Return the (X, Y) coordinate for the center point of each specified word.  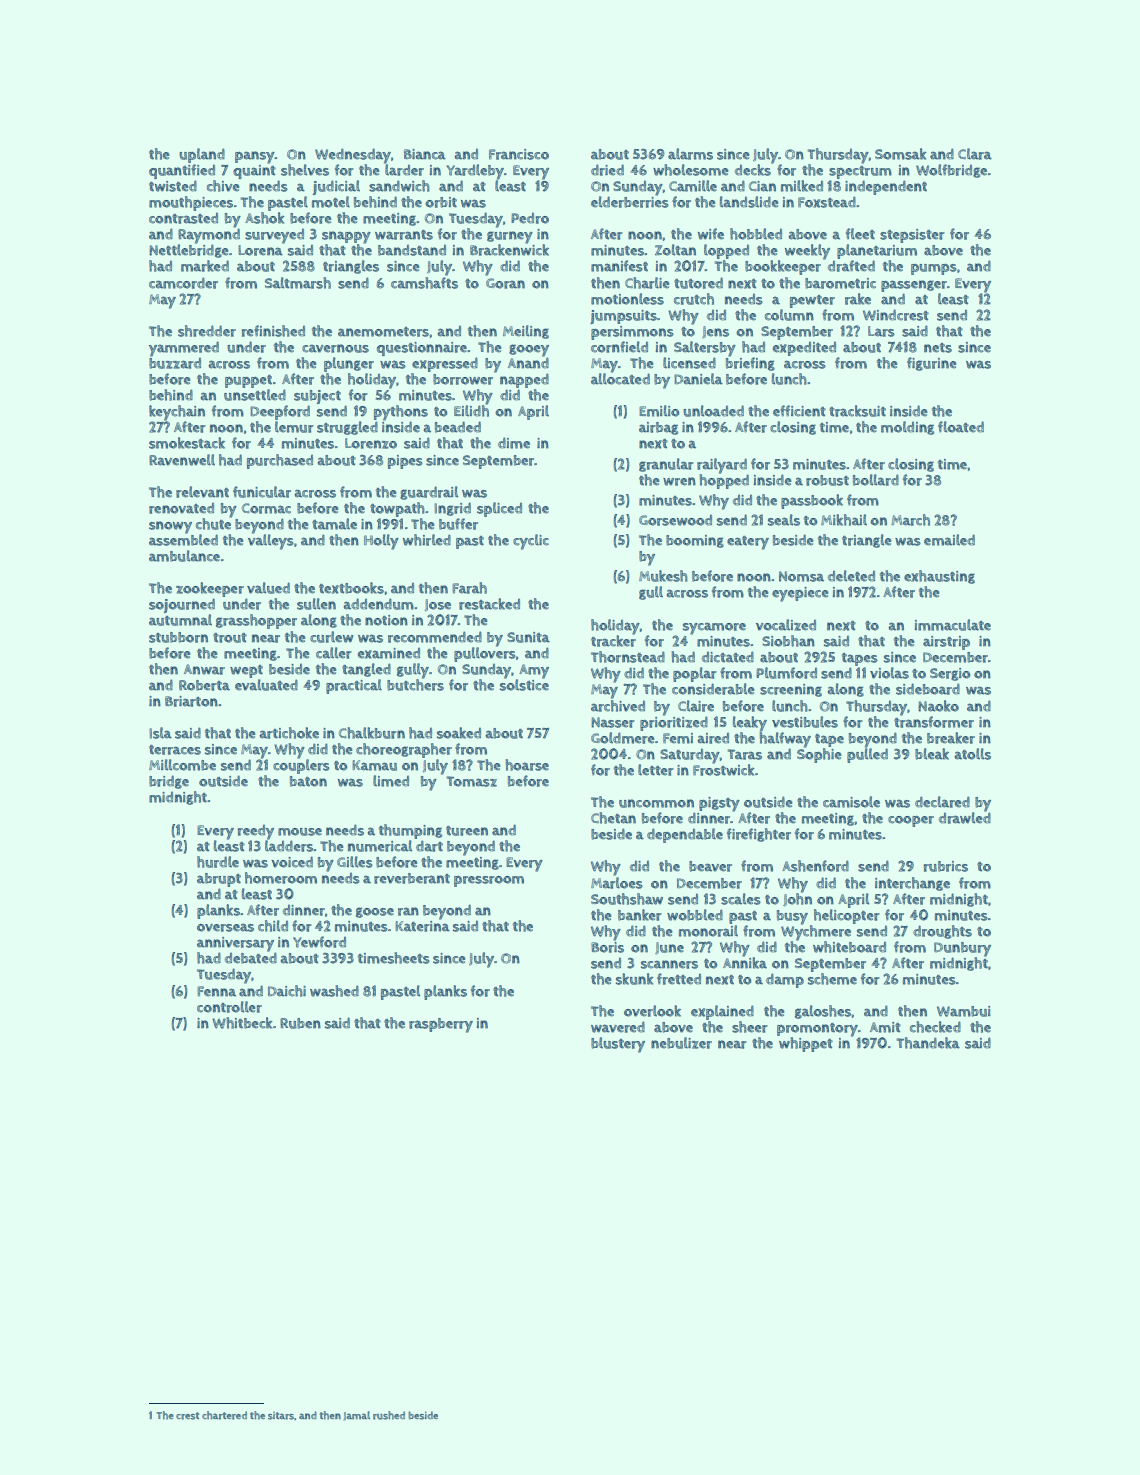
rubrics (946, 866)
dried (607, 170)
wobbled (695, 915)
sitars (281, 1416)
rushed (389, 1415)
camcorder (183, 283)
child (273, 926)
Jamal (357, 1416)
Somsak (901, 154)
